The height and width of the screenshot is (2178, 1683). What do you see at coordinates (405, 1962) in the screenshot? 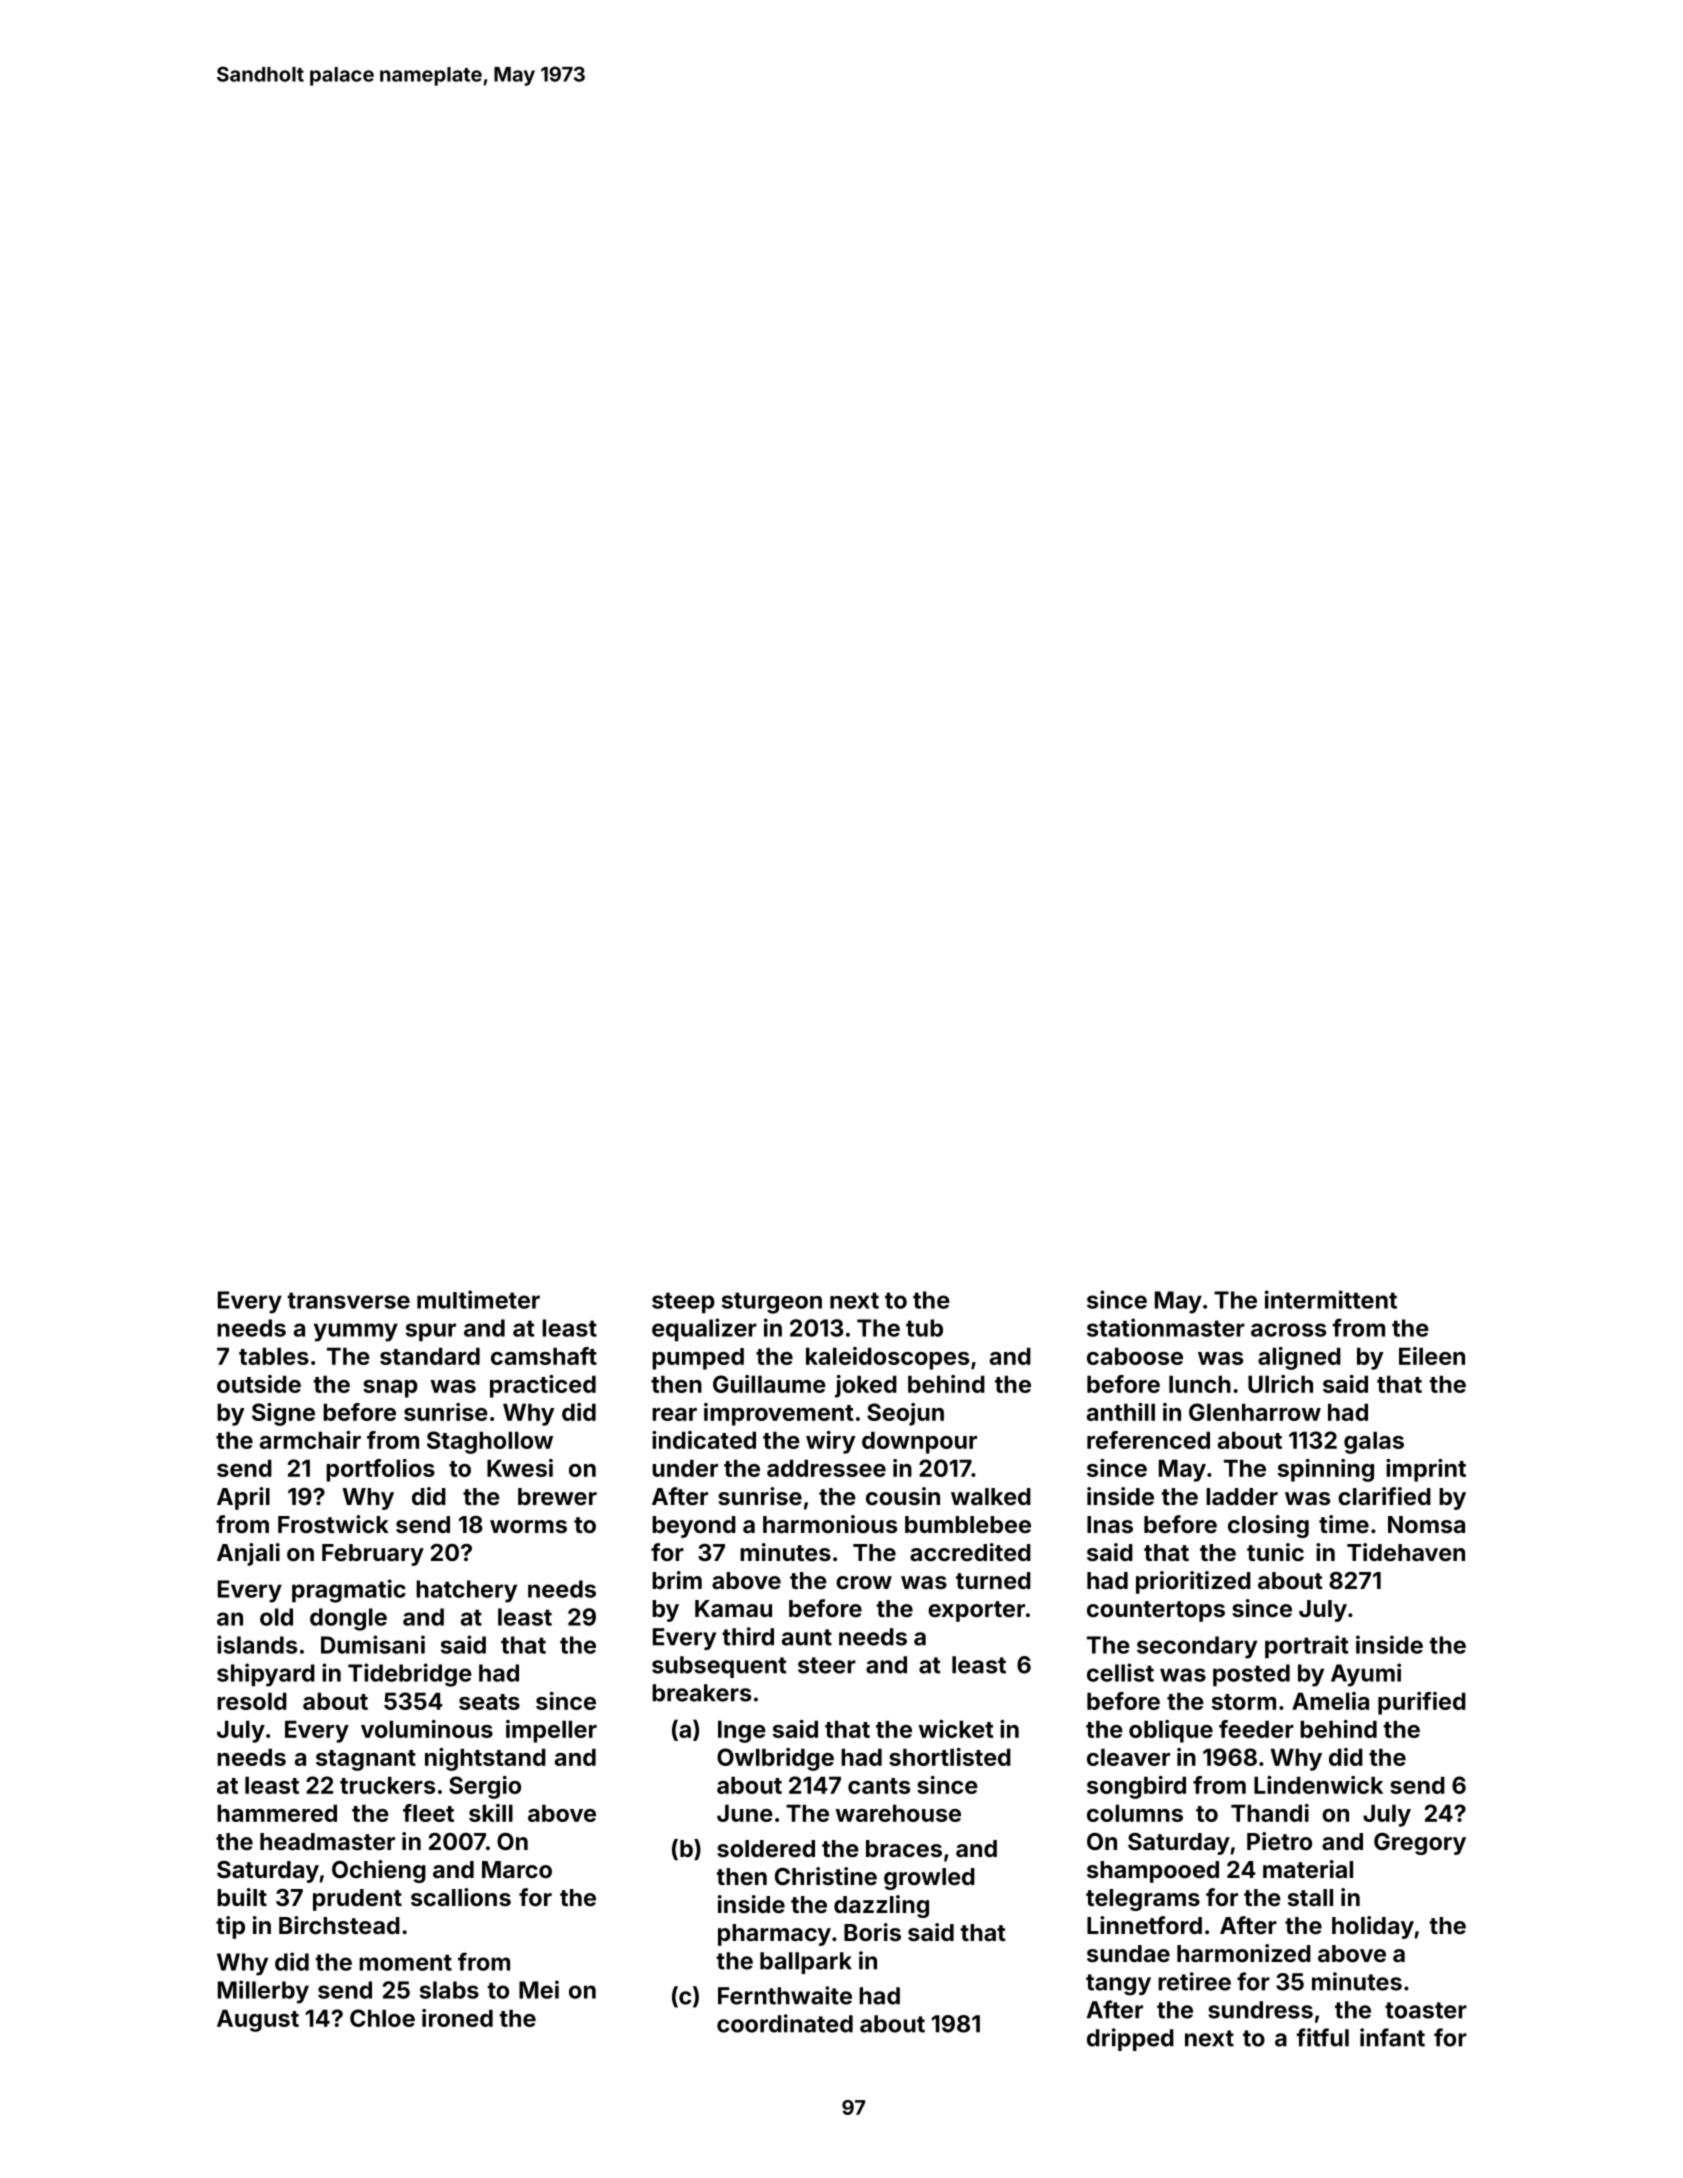
I see `moment` at bounding box center [405, 1962].
